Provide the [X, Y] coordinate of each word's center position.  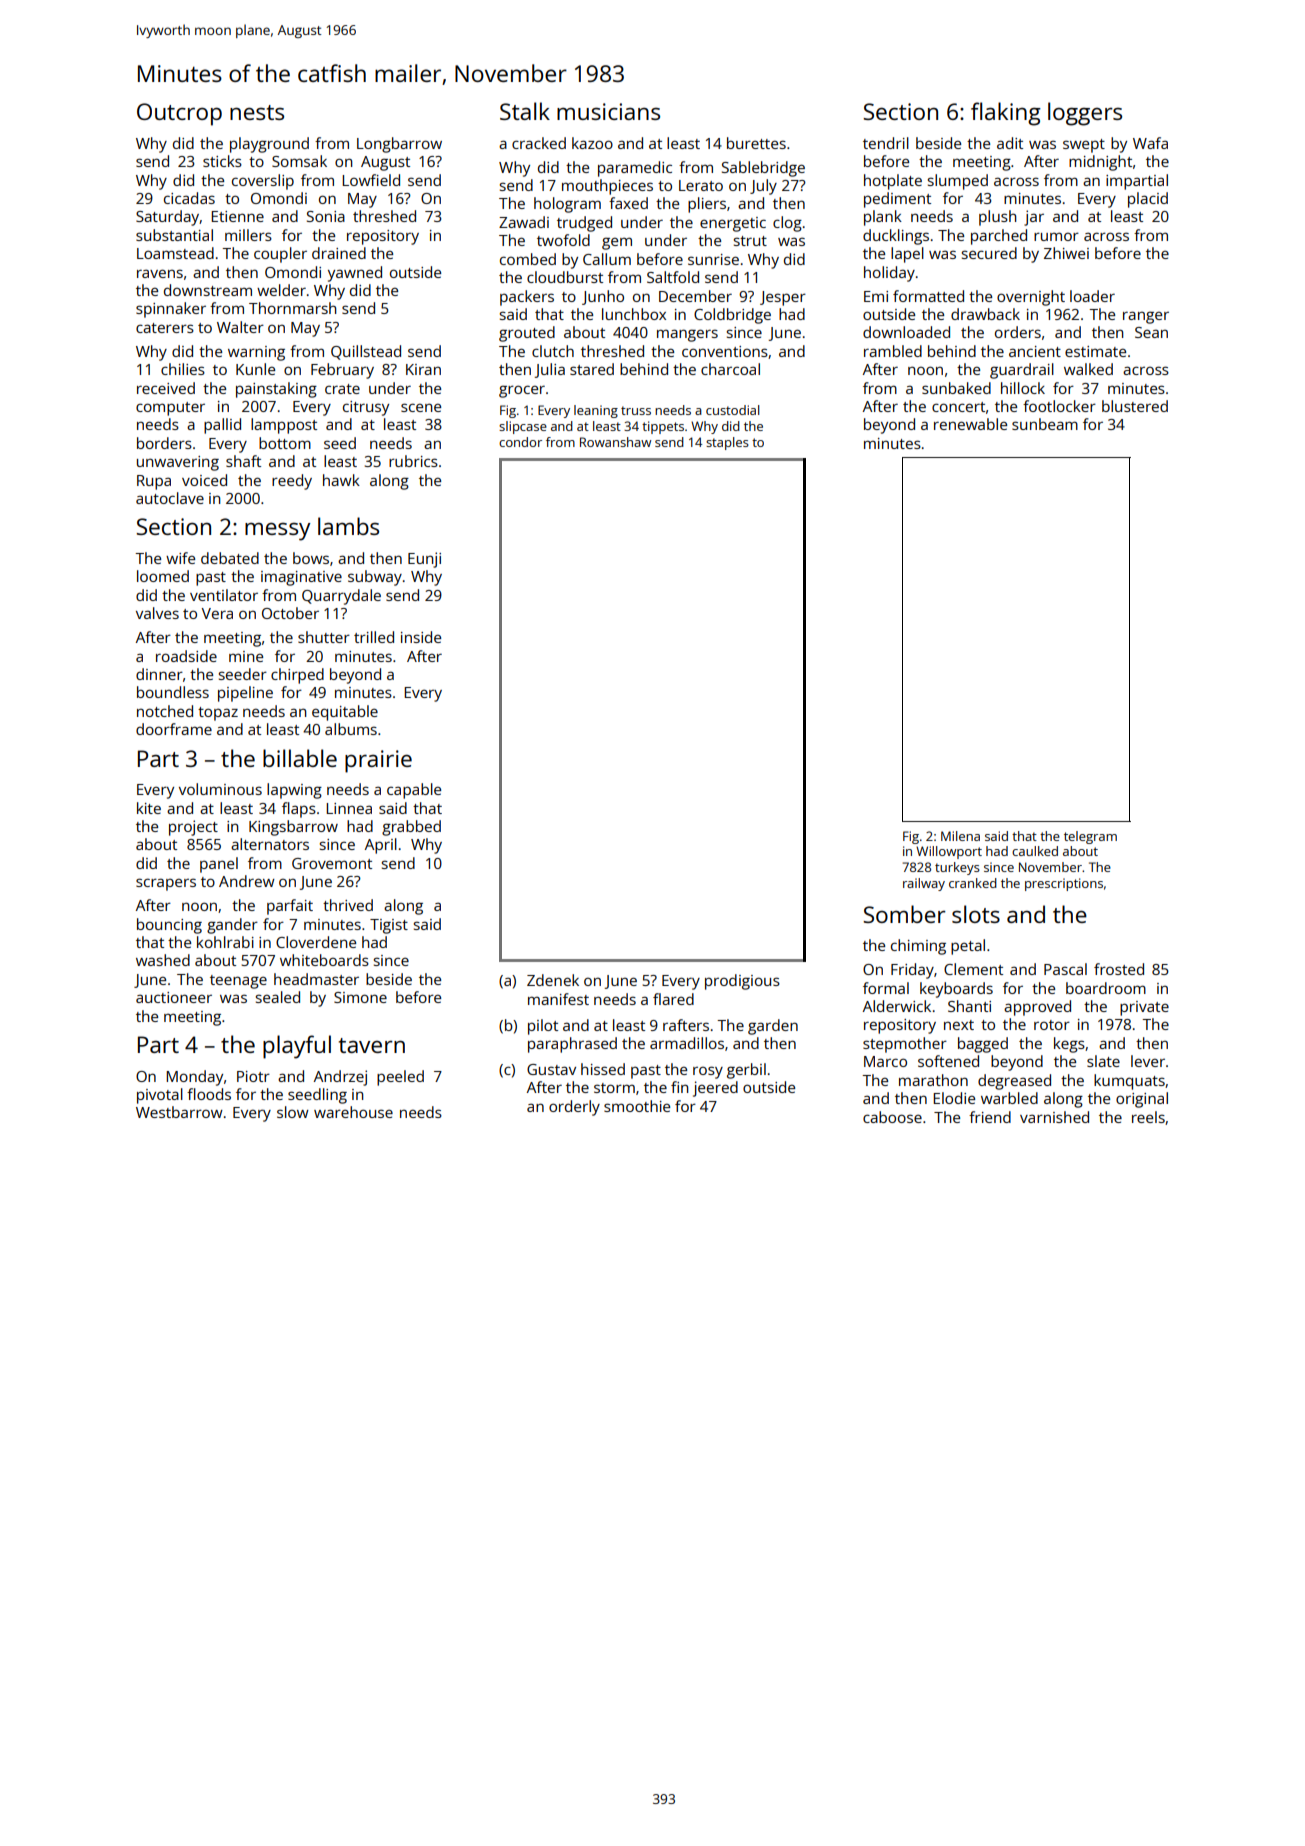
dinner [159, 674]
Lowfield [371, 180]
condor [520, 442]
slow [293, 1112]
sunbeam [1045, 424]
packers [527, 298]
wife [180, 558]
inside [421, 637]
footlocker [1059, 406]
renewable [970, 424]
